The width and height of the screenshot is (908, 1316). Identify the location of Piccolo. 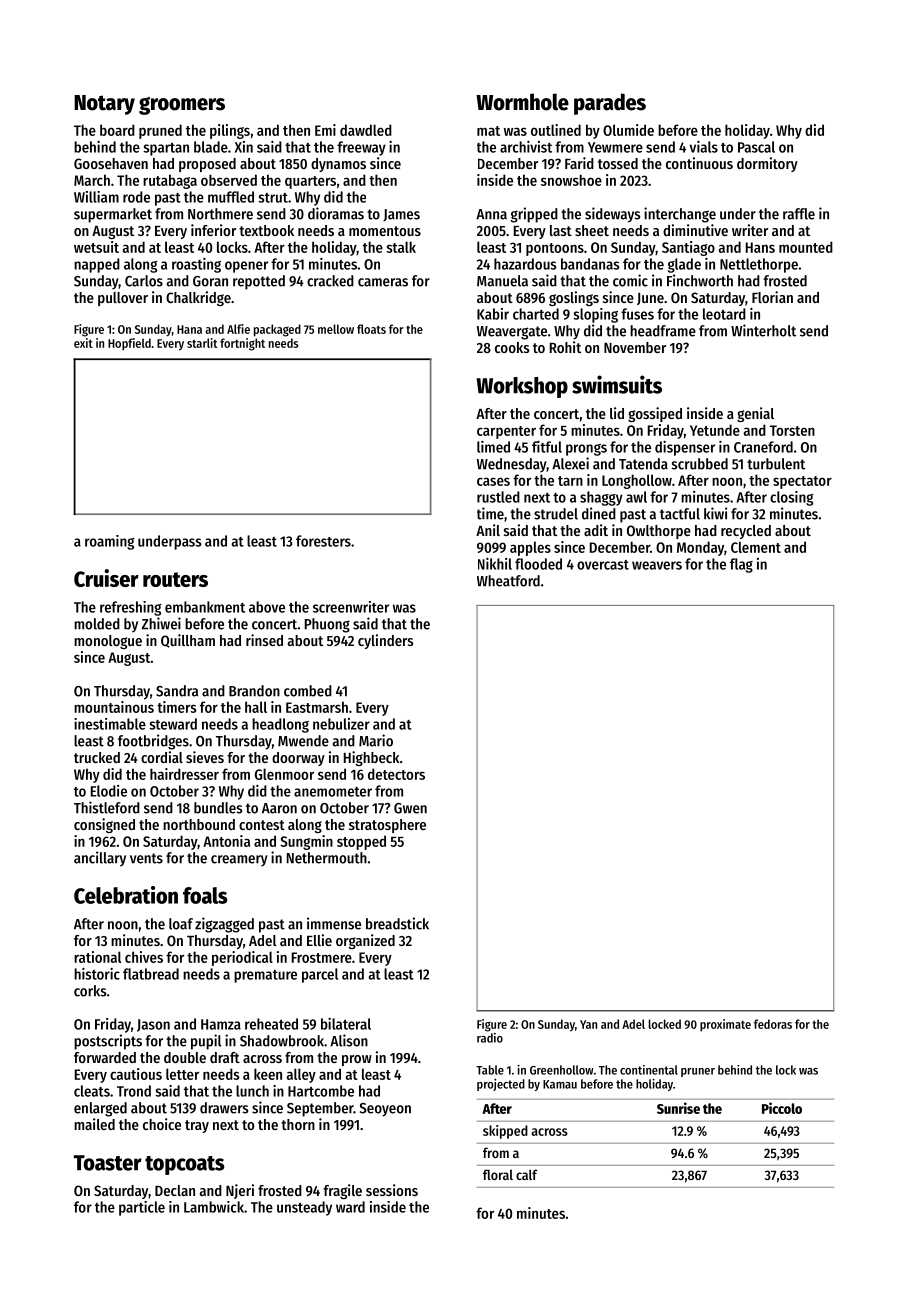
(782, 1108).
